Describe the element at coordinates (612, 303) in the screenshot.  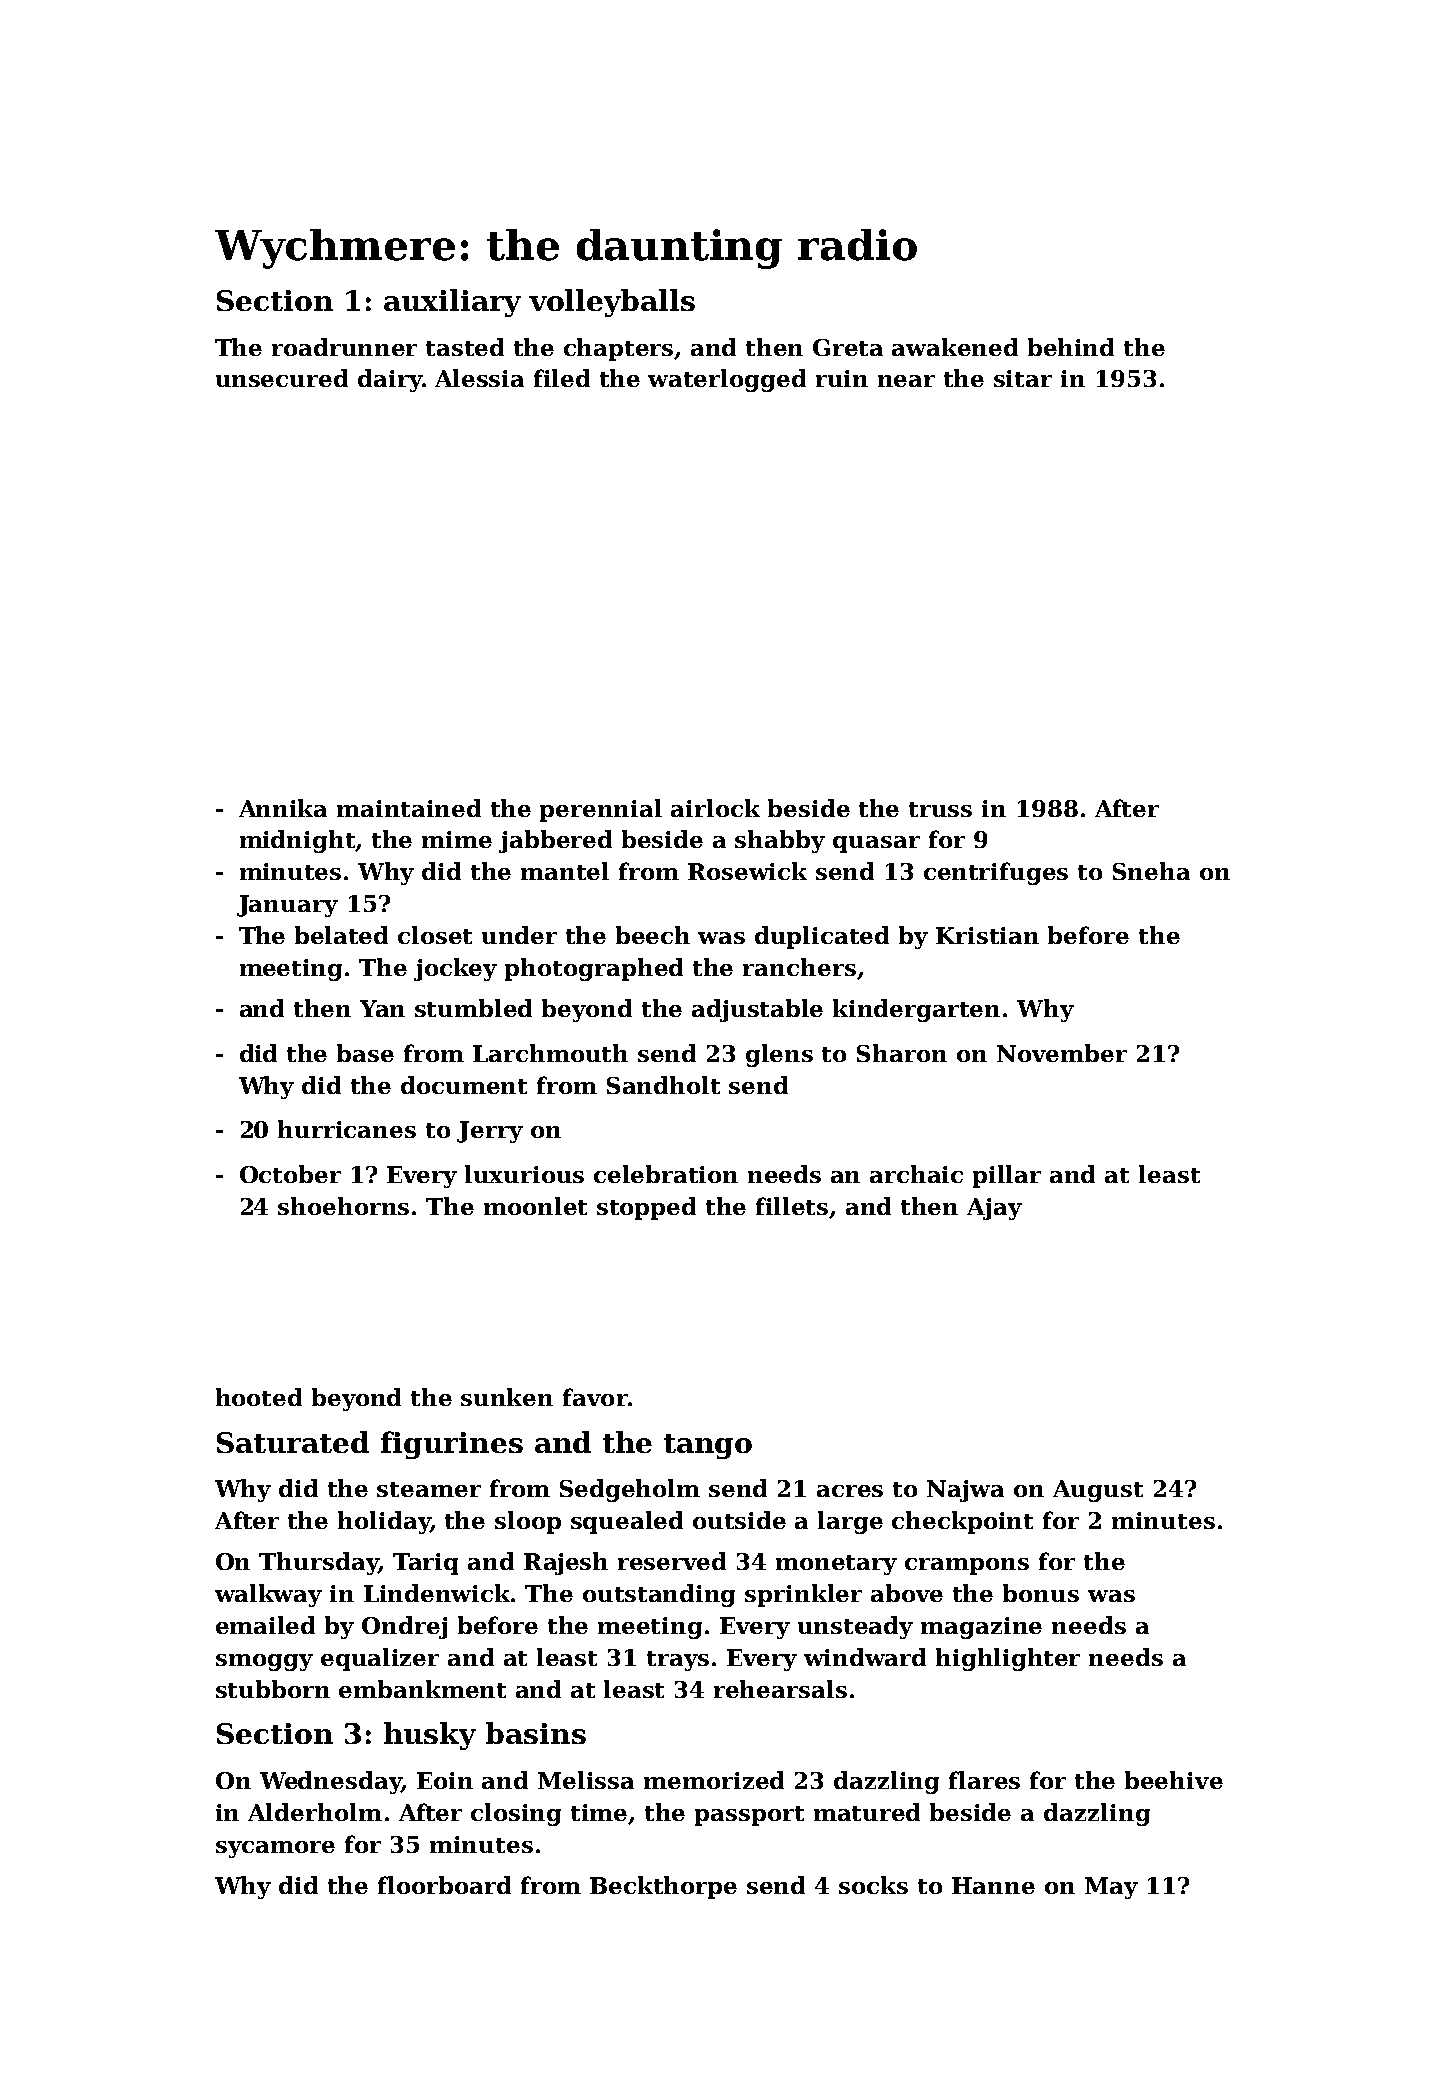
I see `volleyballs` at that location.
